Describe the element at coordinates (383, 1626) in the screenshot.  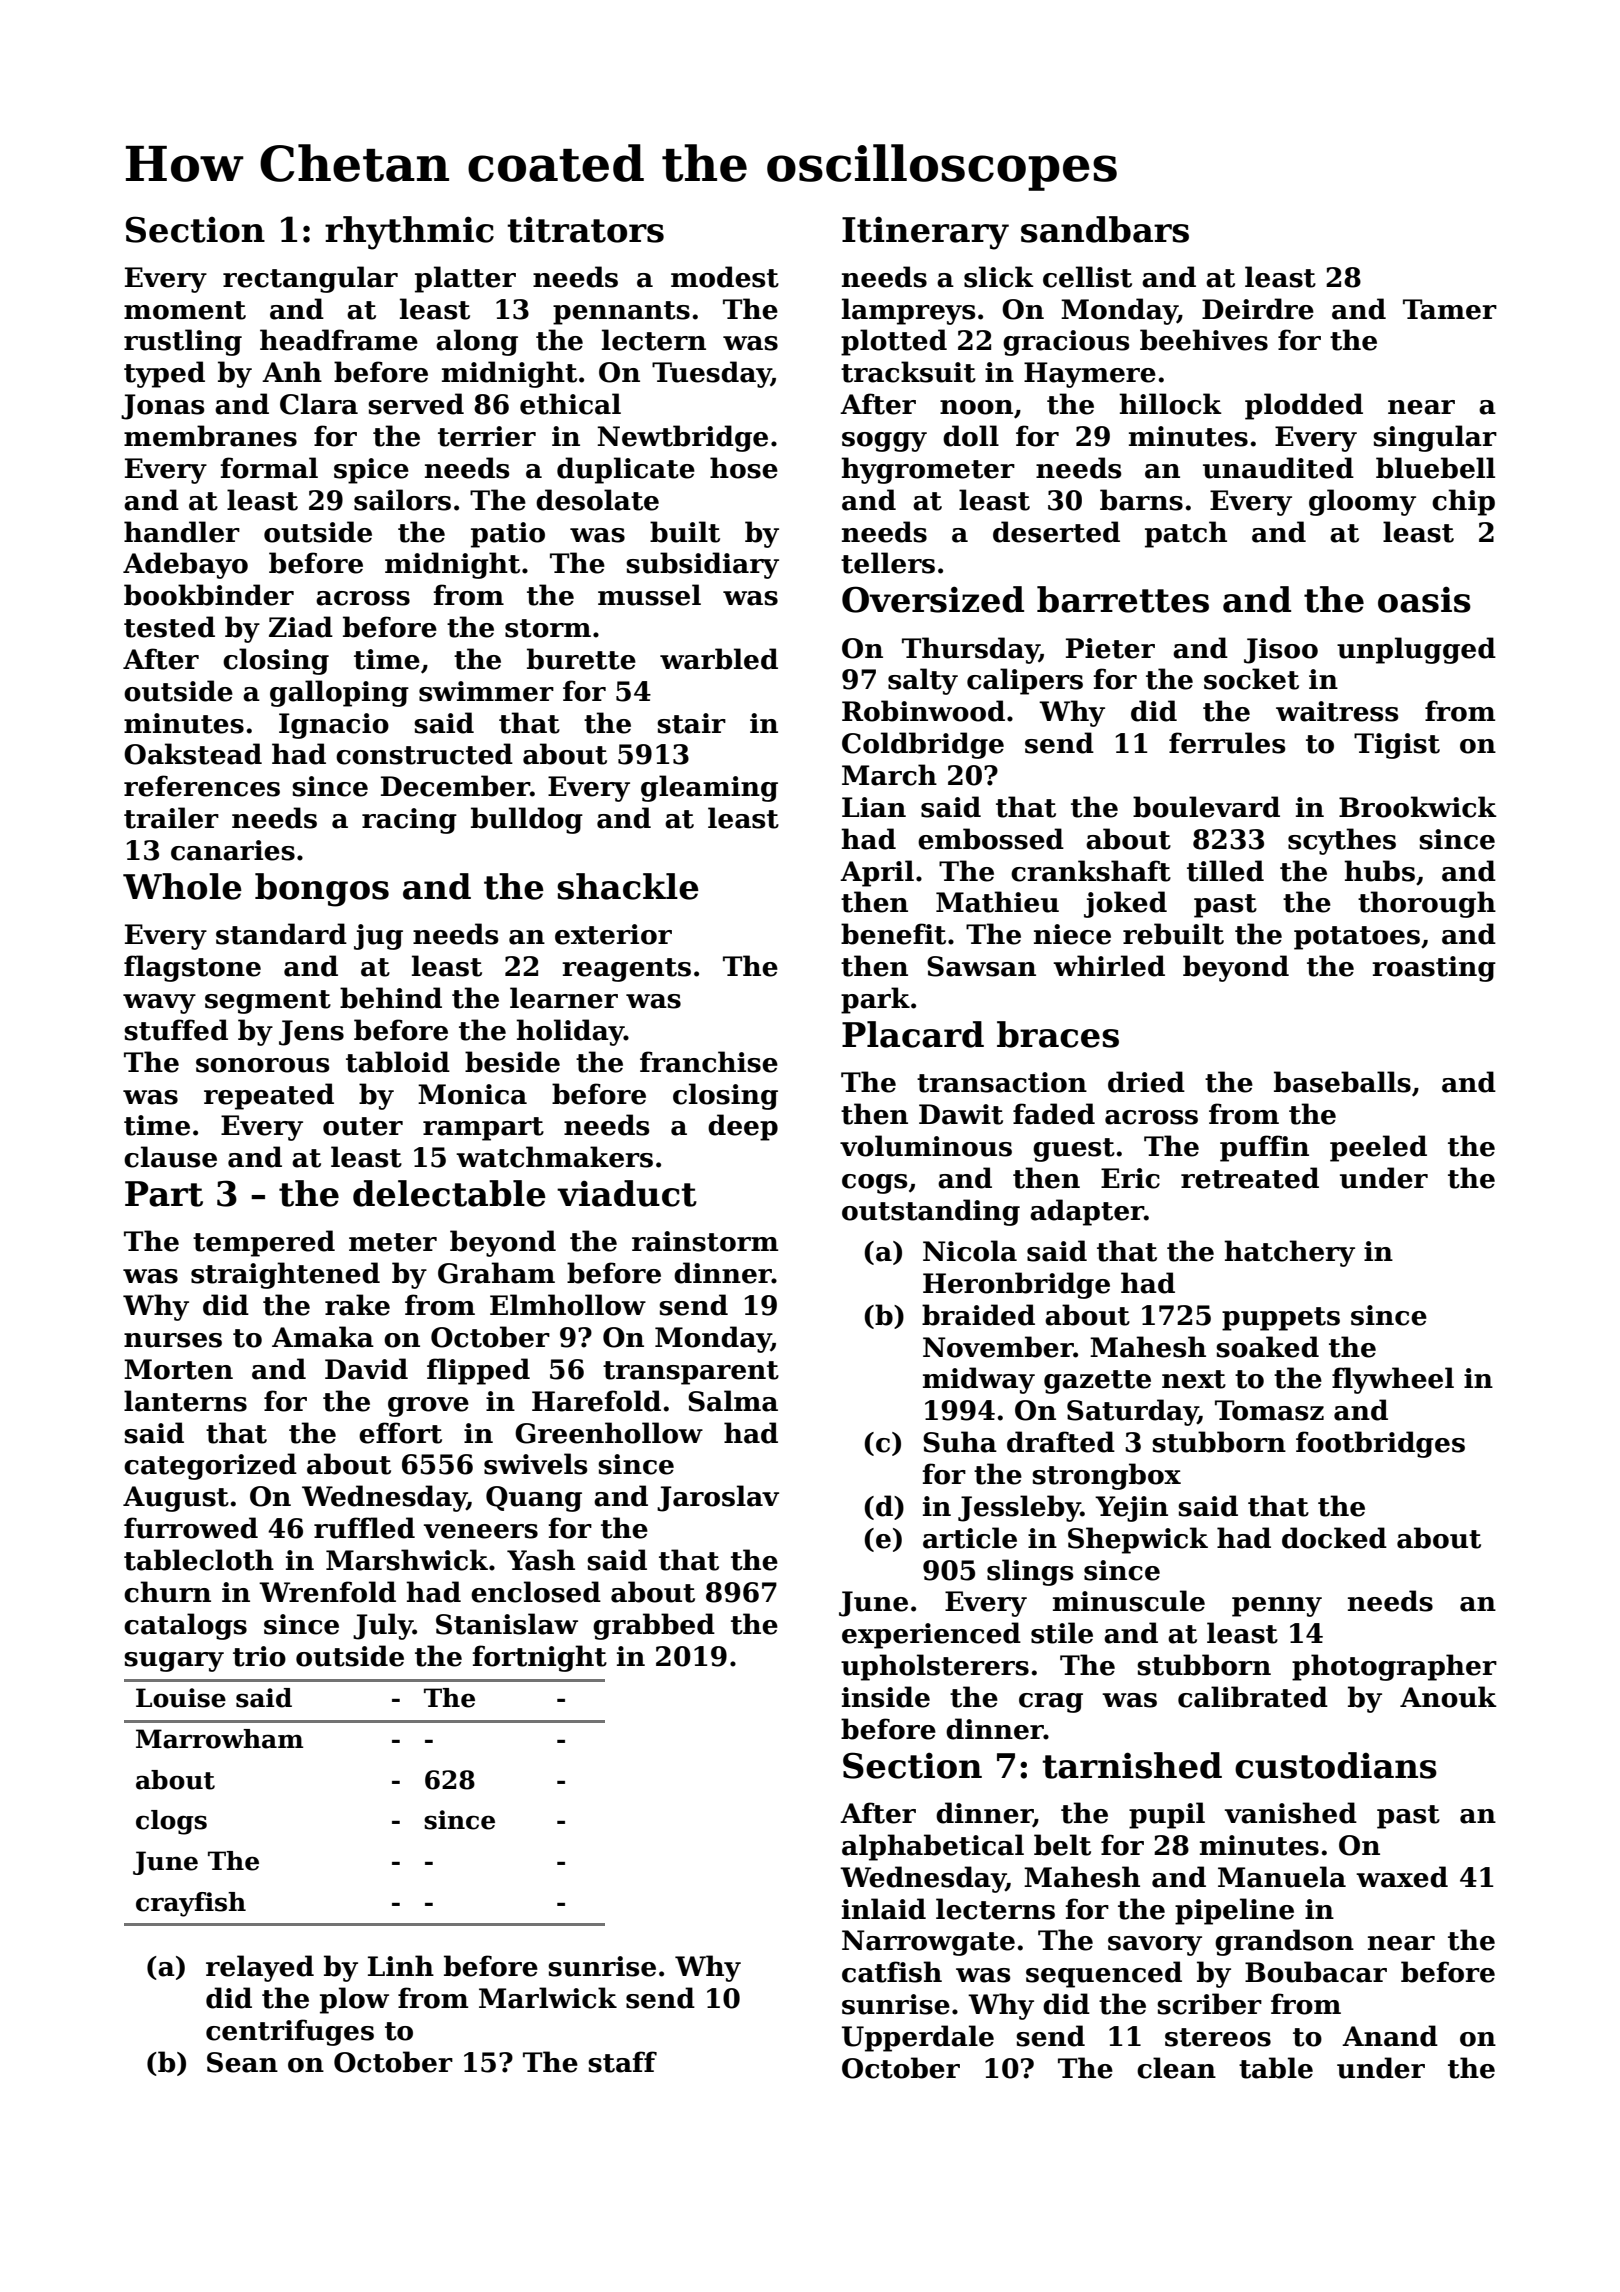
I see `July` at that location.
